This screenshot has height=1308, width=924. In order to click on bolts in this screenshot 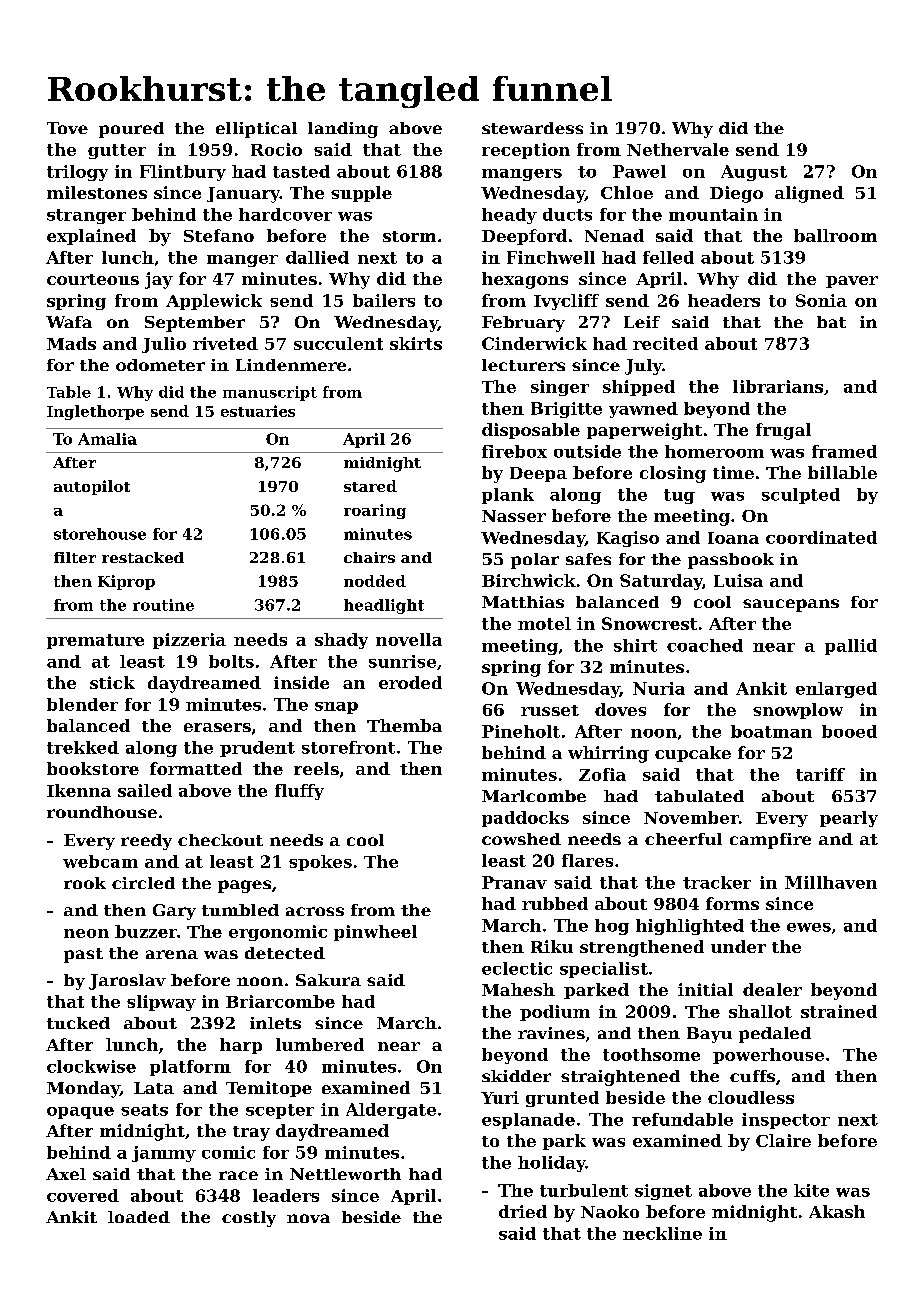, I will do `click(231, 661)`.
